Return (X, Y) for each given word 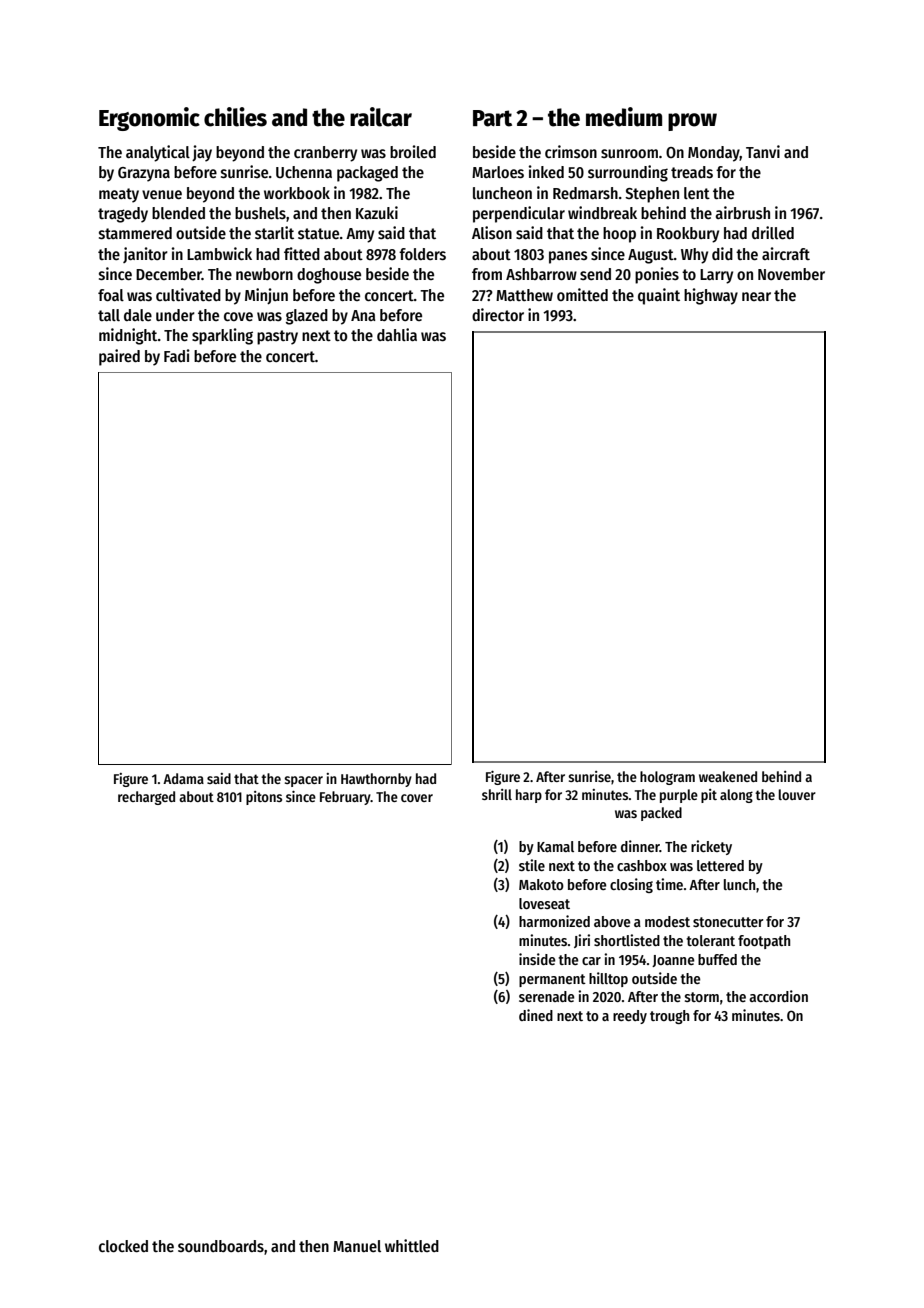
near (756, 296)
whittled (412, 1245)
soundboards (221, 1246)
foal (111, 295)
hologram (667, 778)
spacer (303, 781)
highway (711, 296)
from (487, 274)
